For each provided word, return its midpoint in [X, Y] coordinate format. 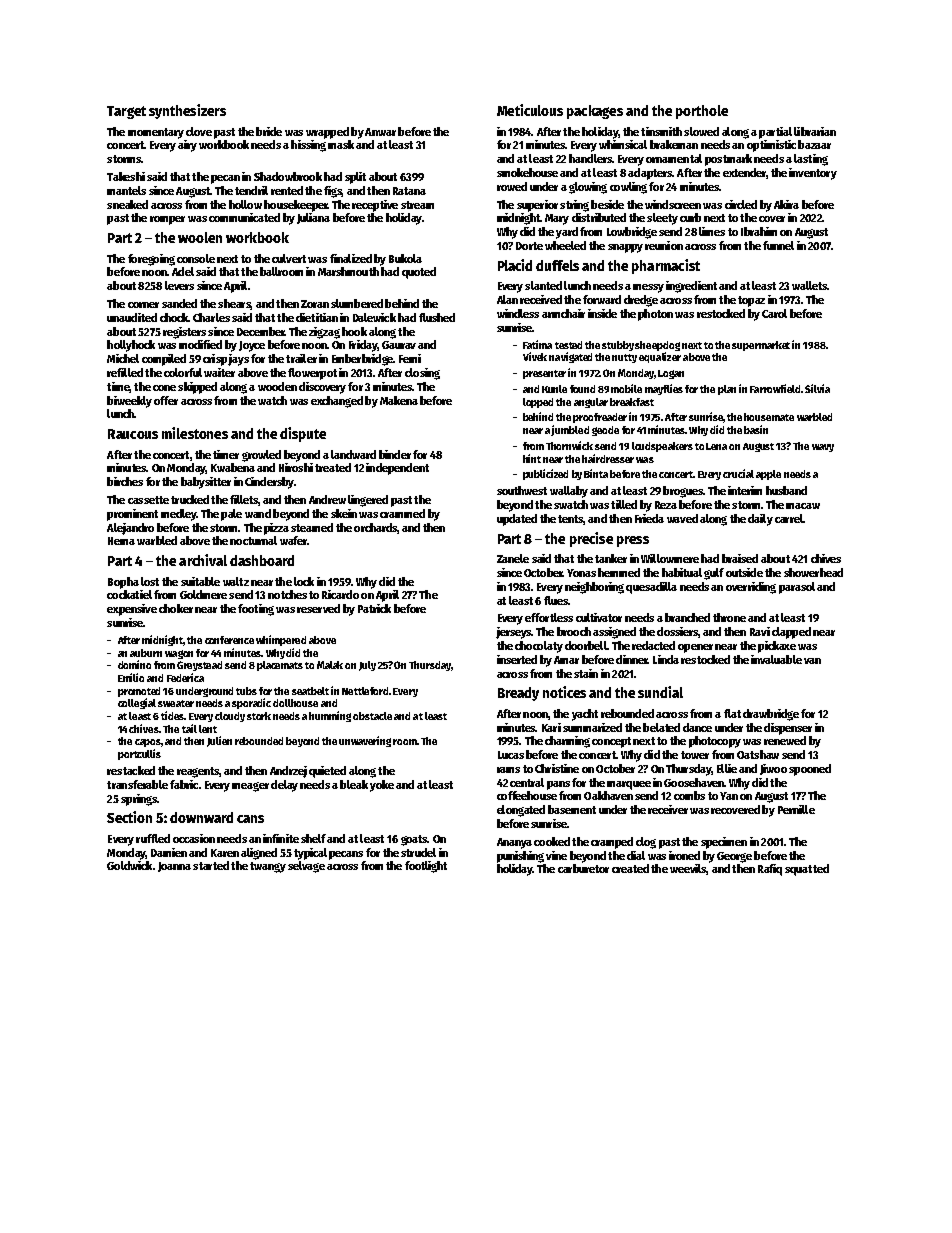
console [196, 258]
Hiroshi [296, 467]
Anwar [380, 132]
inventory [813, 174]
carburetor [583, 868]
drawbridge [771, 715]
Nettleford [365, 691]
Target [126, 112]
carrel [789, 518]
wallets [809, 285]
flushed [437, 317]
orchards [375, 527]
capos [148, 743]
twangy [268, 867]
